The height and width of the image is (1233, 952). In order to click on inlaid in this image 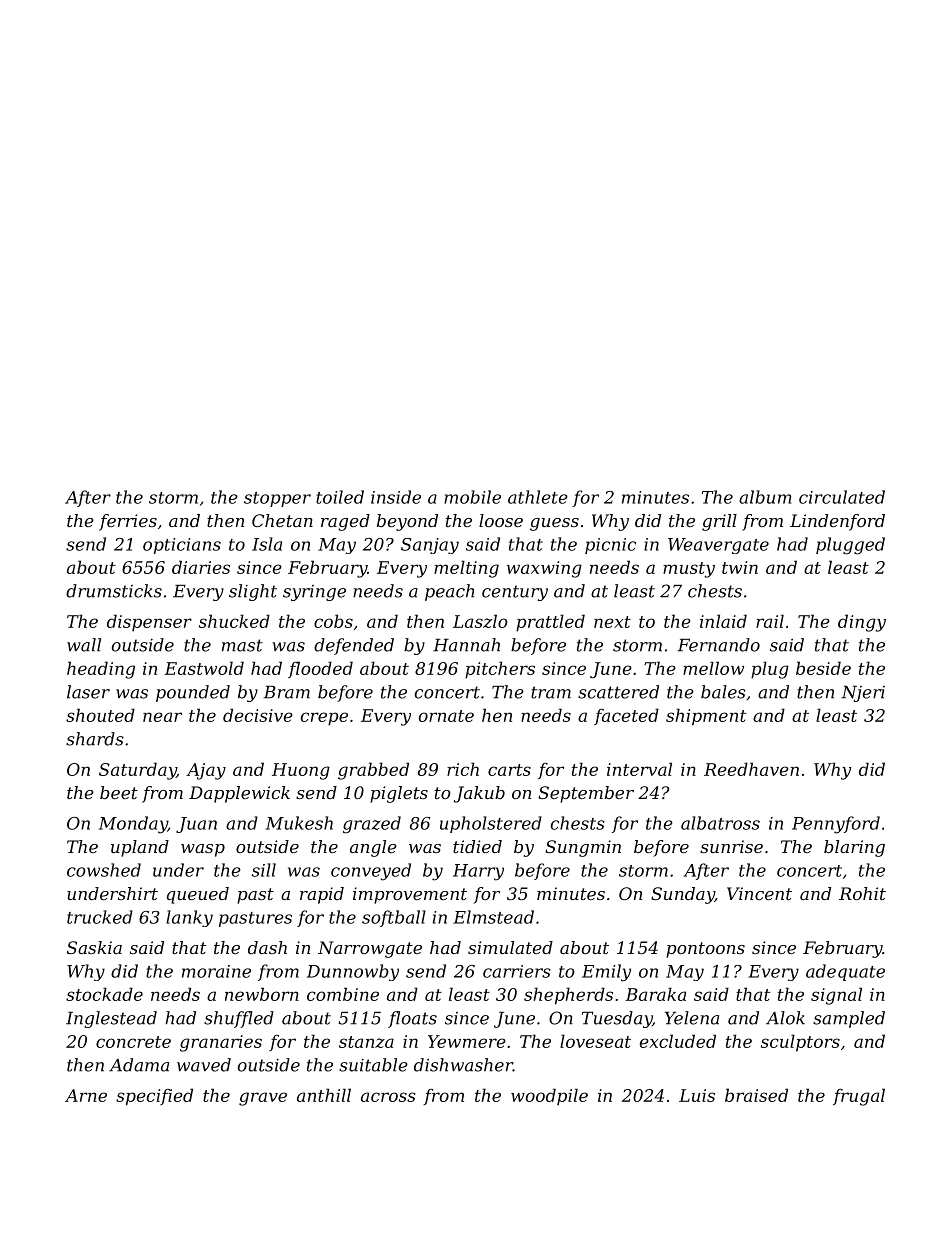, I will do `click(723, 621)`.
